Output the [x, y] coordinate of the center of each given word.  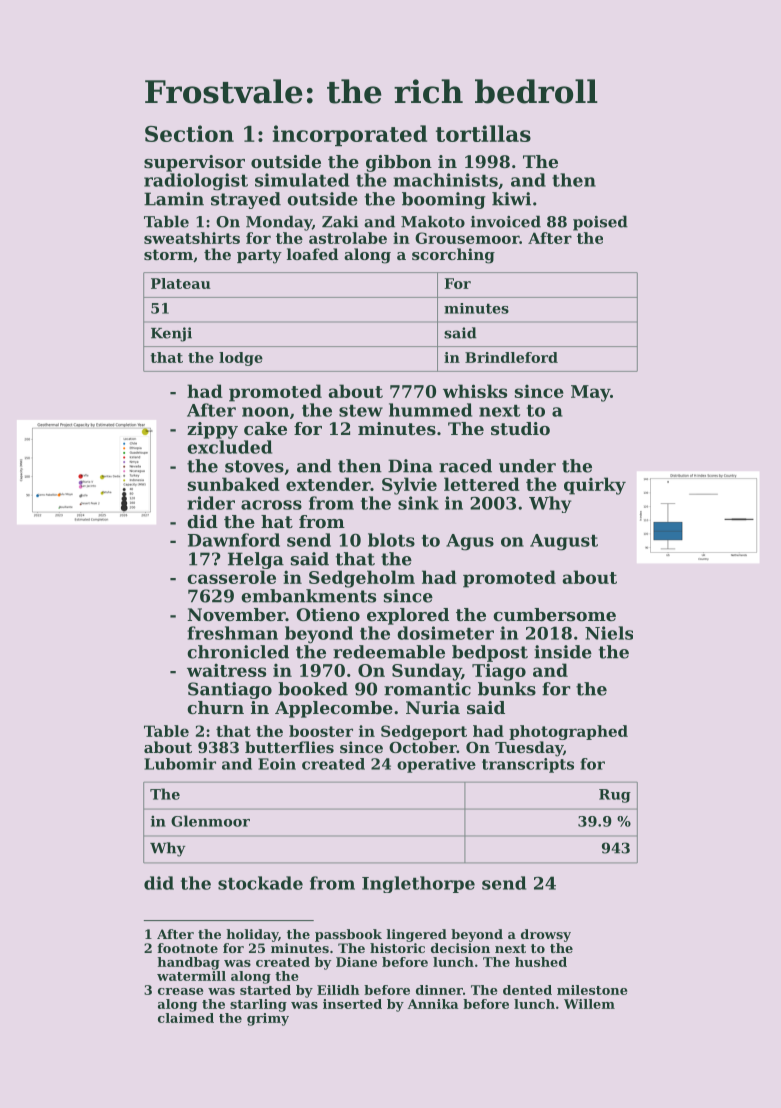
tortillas [483, 133]
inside [563, 652]
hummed [430, 410]
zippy [212, 430]
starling [258, 1005]
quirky [595, 486]
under [527, 466]
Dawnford [234, 540]
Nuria [433, 707]
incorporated [350, 135]
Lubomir [180, 764]
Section [189, 133]
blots [391, 540]
